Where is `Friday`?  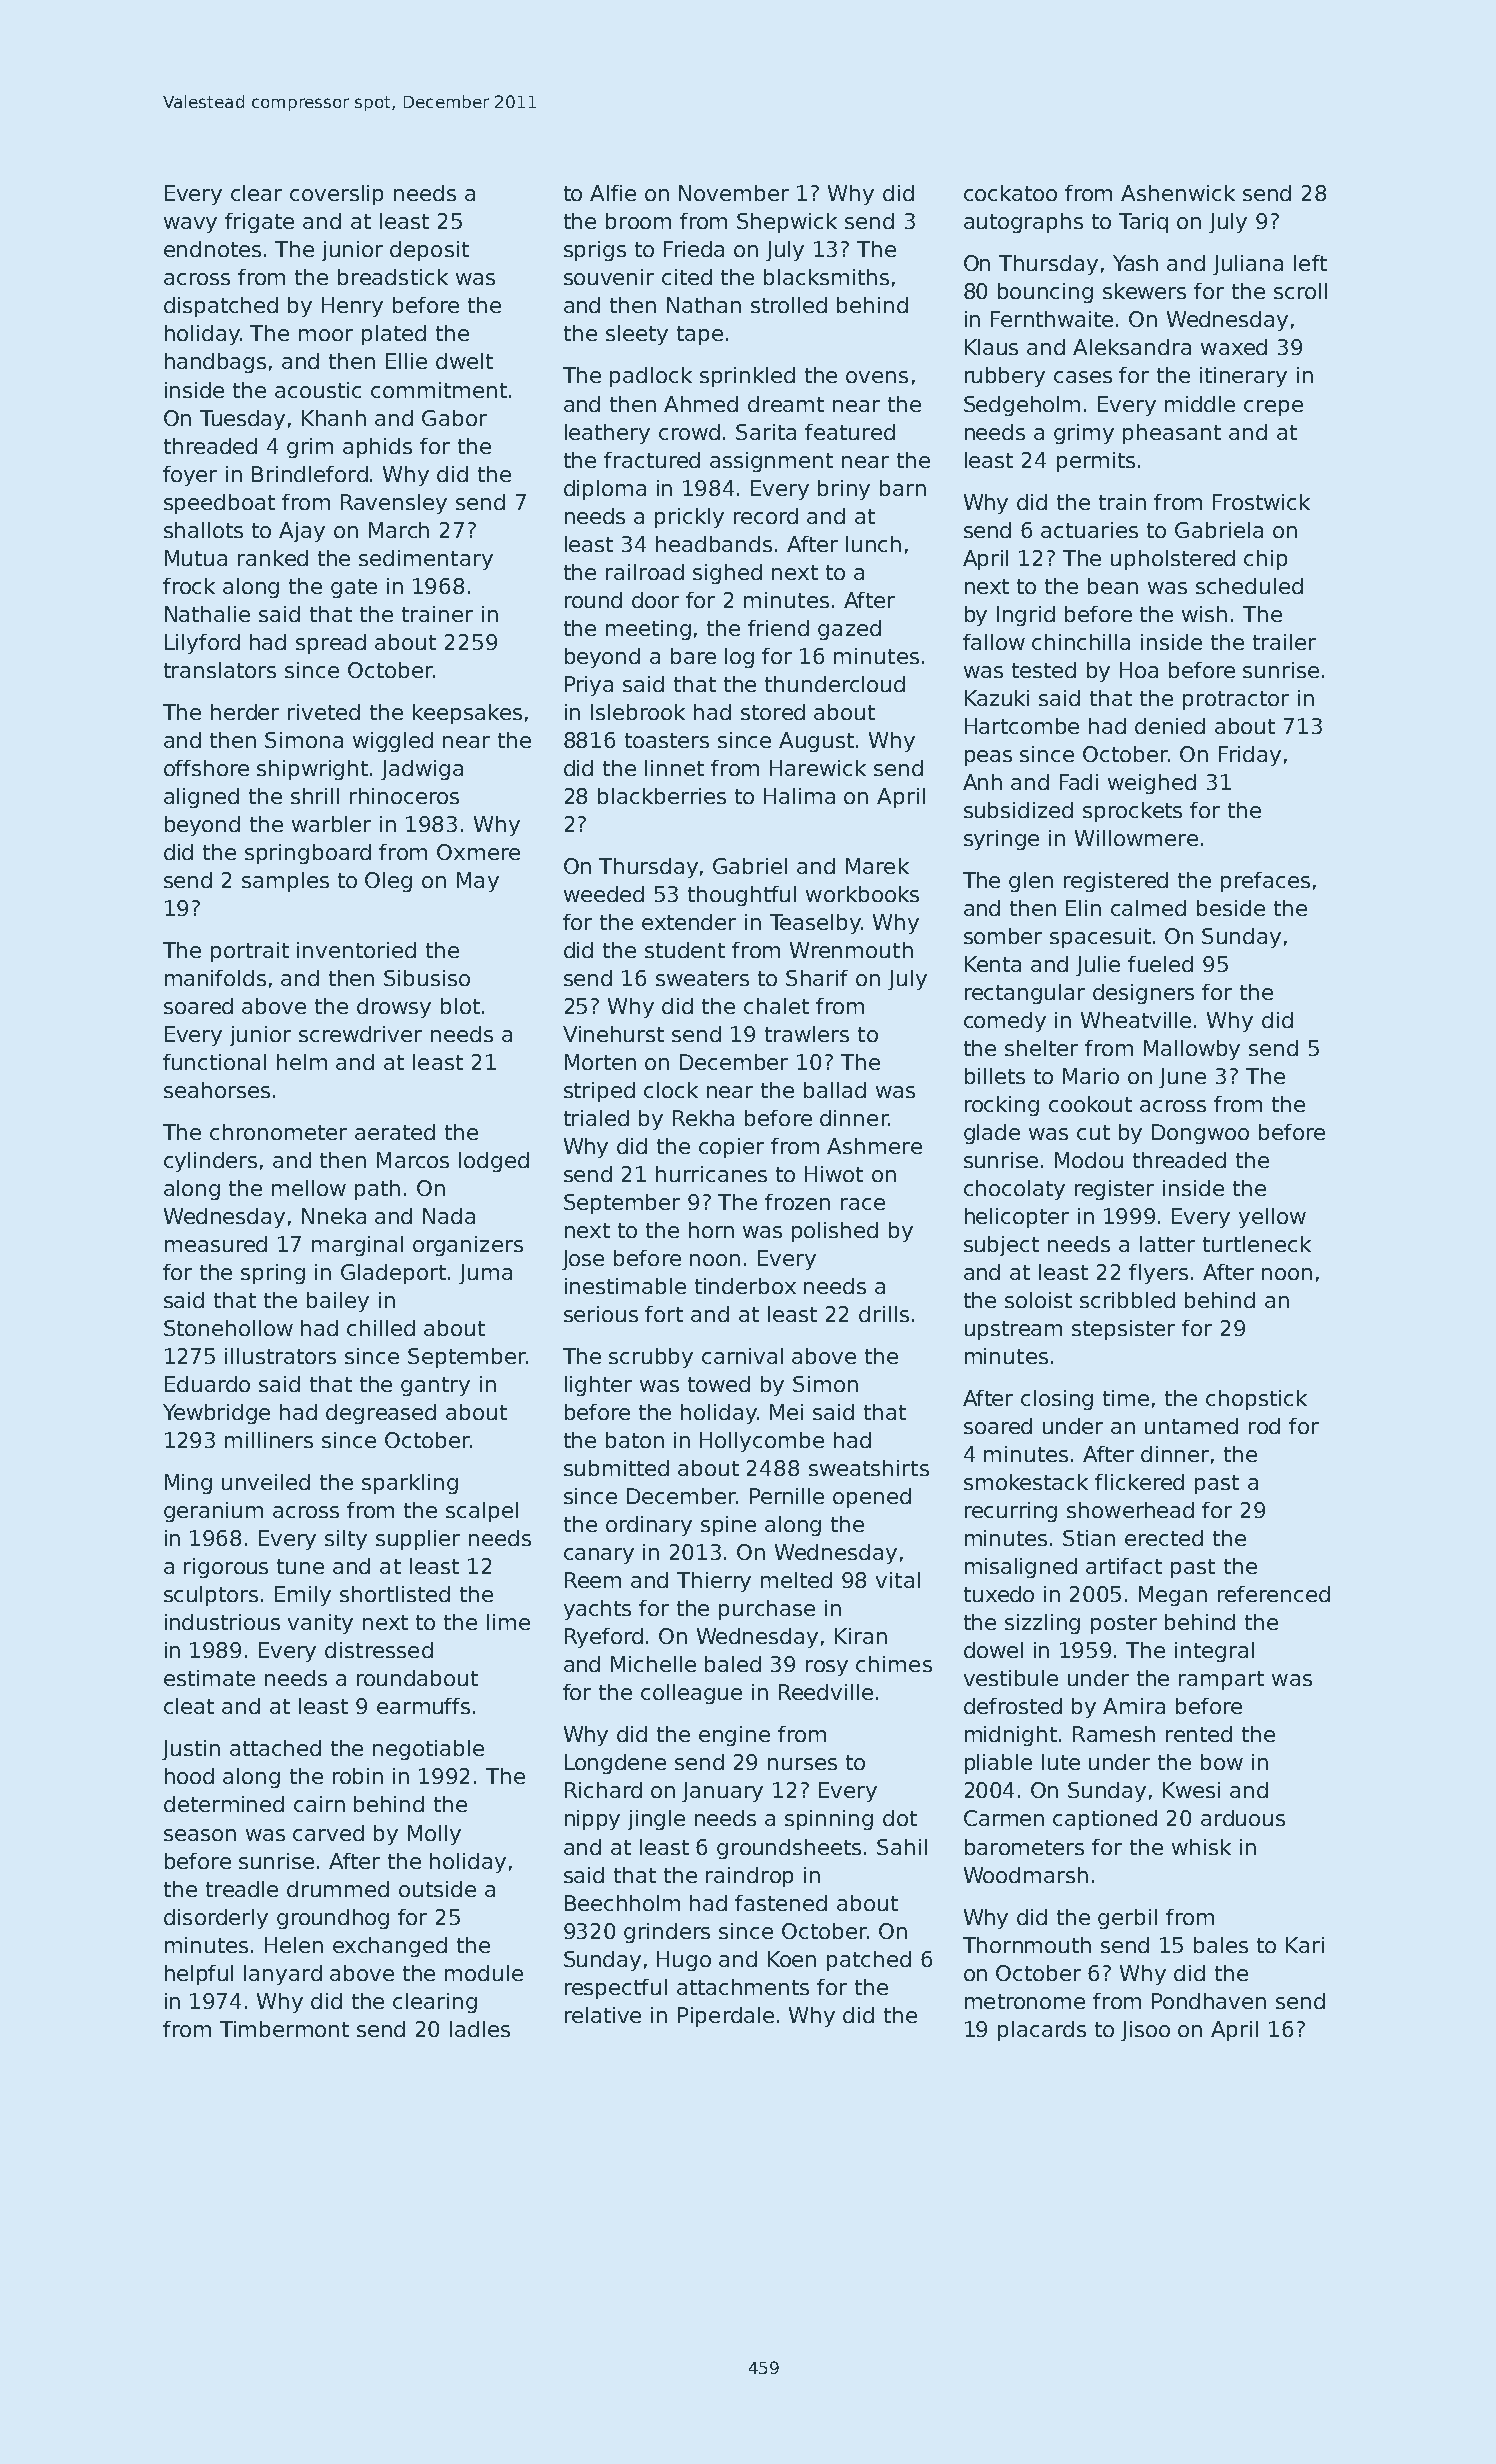
Friday is located at coordinates (1250, 756).
